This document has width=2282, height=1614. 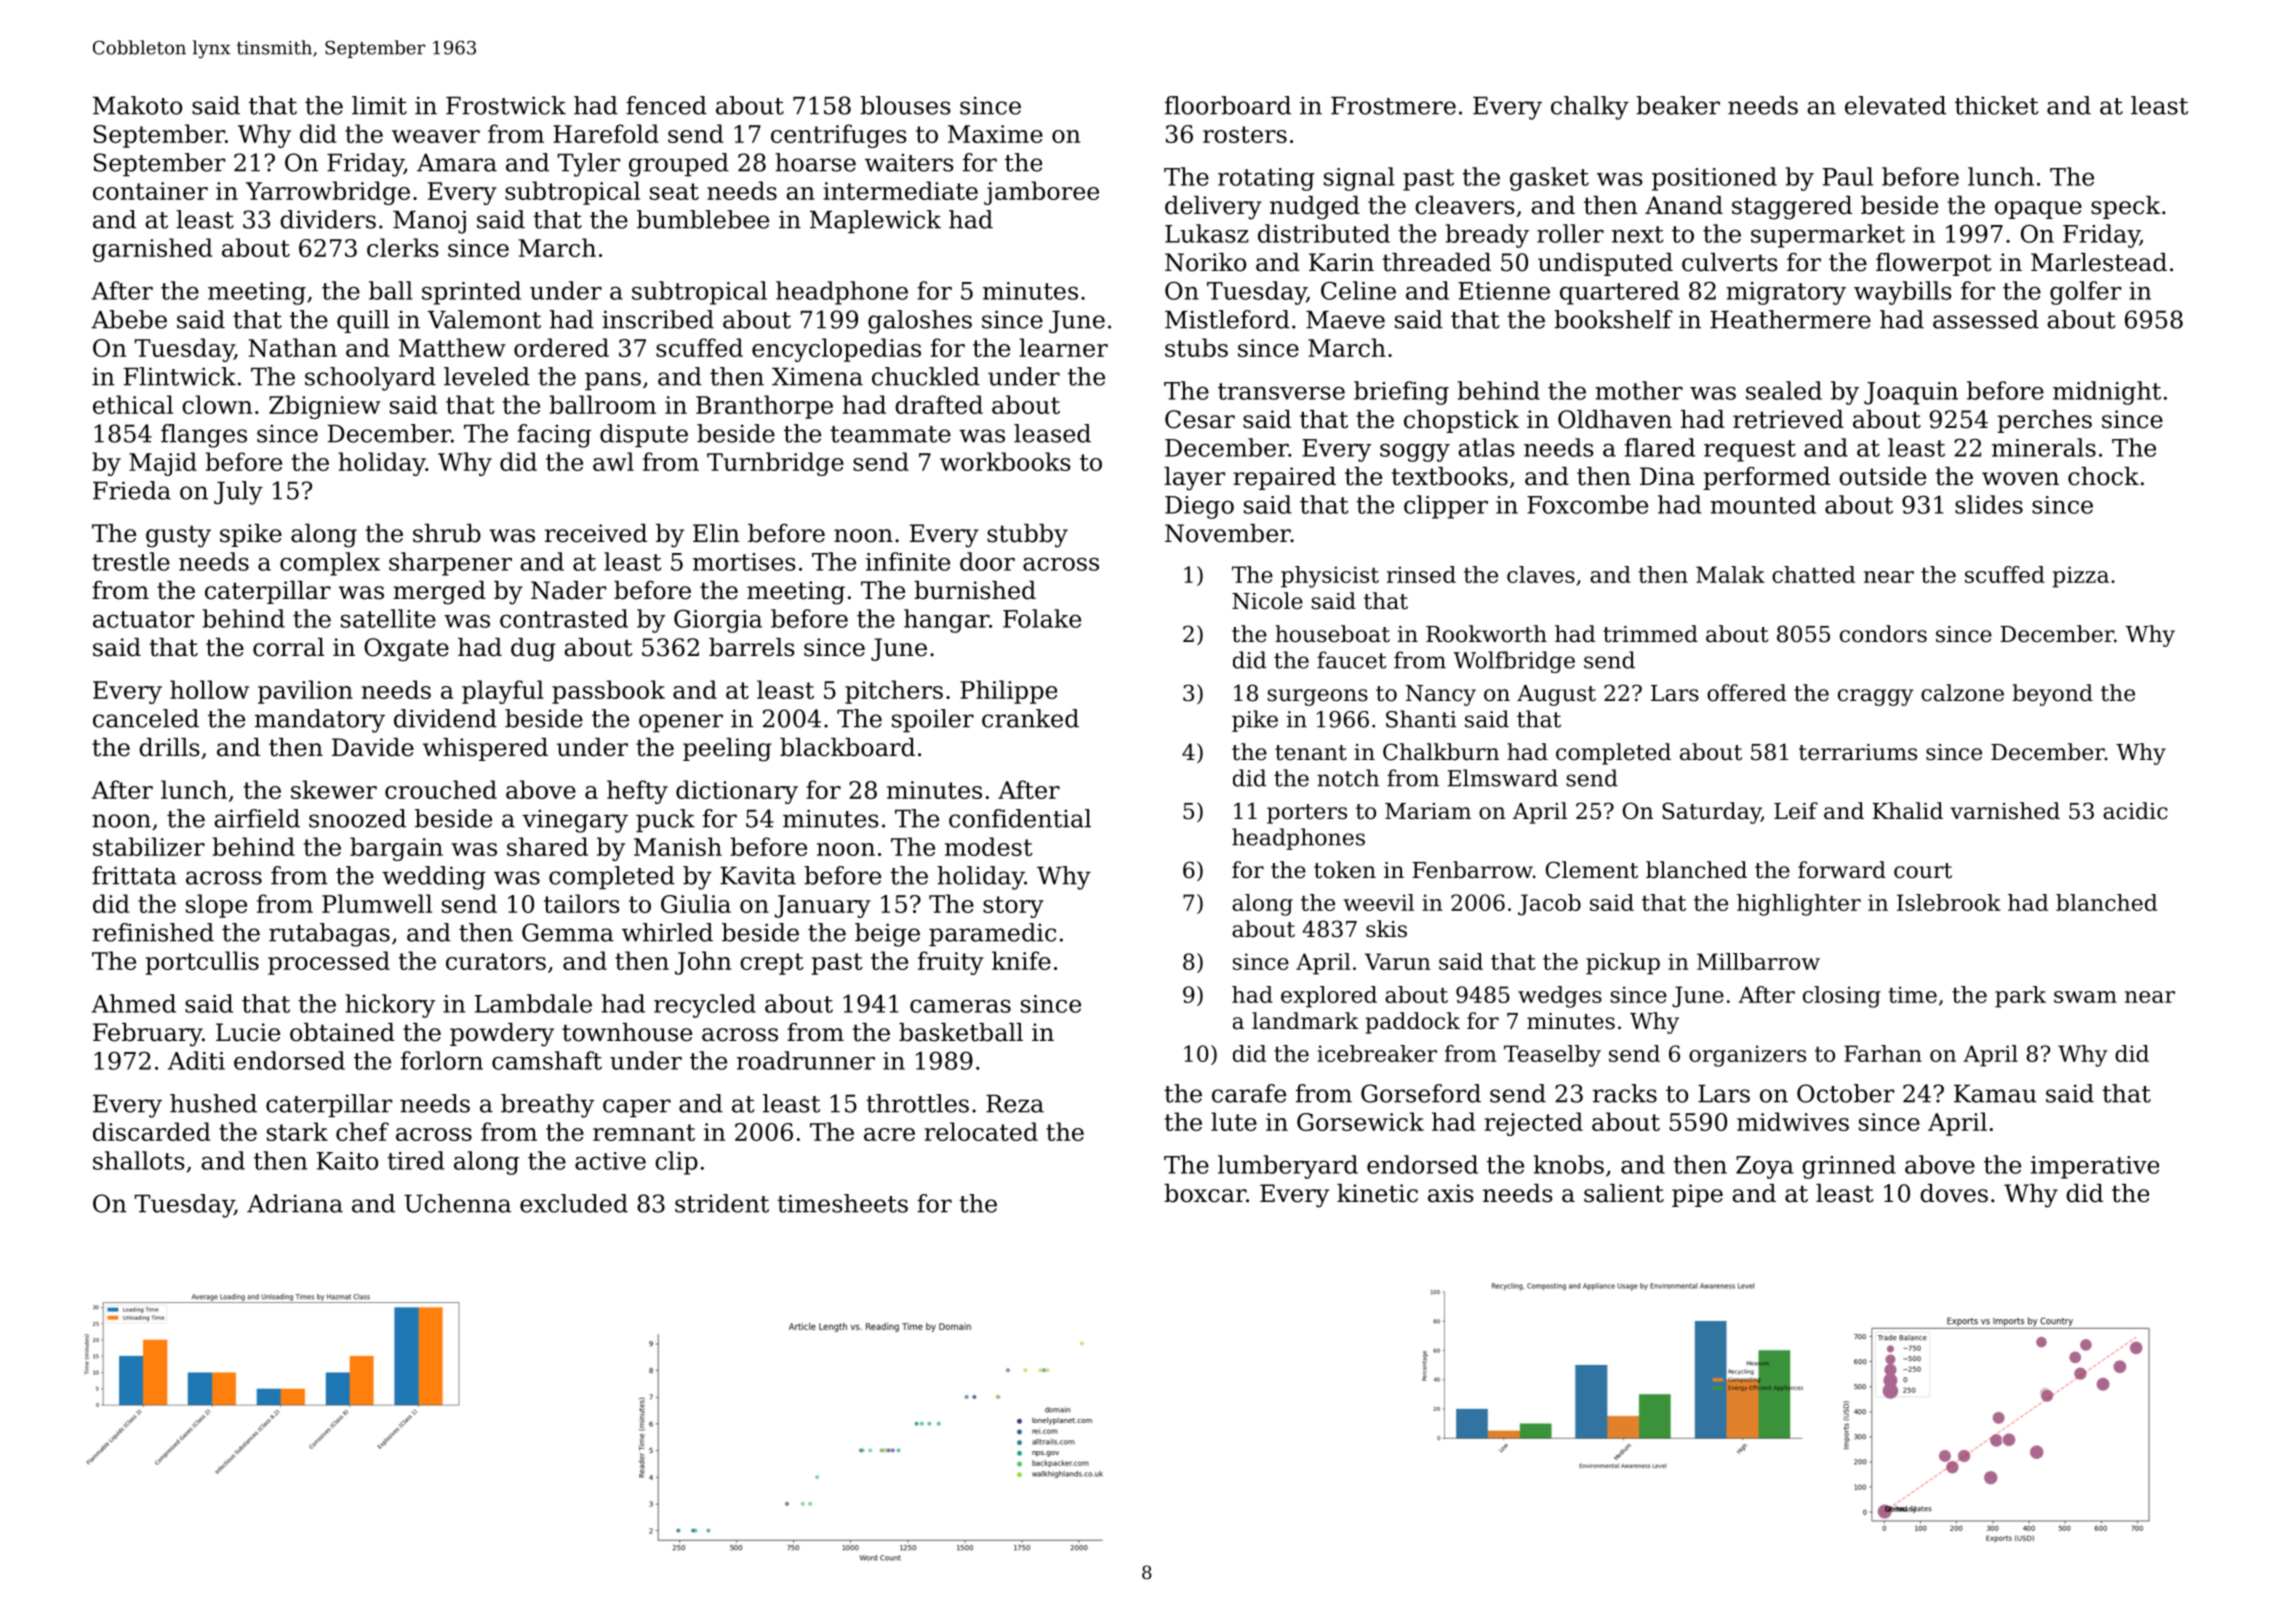 I want to click on Flintwick, so click(x=180, y=376).
